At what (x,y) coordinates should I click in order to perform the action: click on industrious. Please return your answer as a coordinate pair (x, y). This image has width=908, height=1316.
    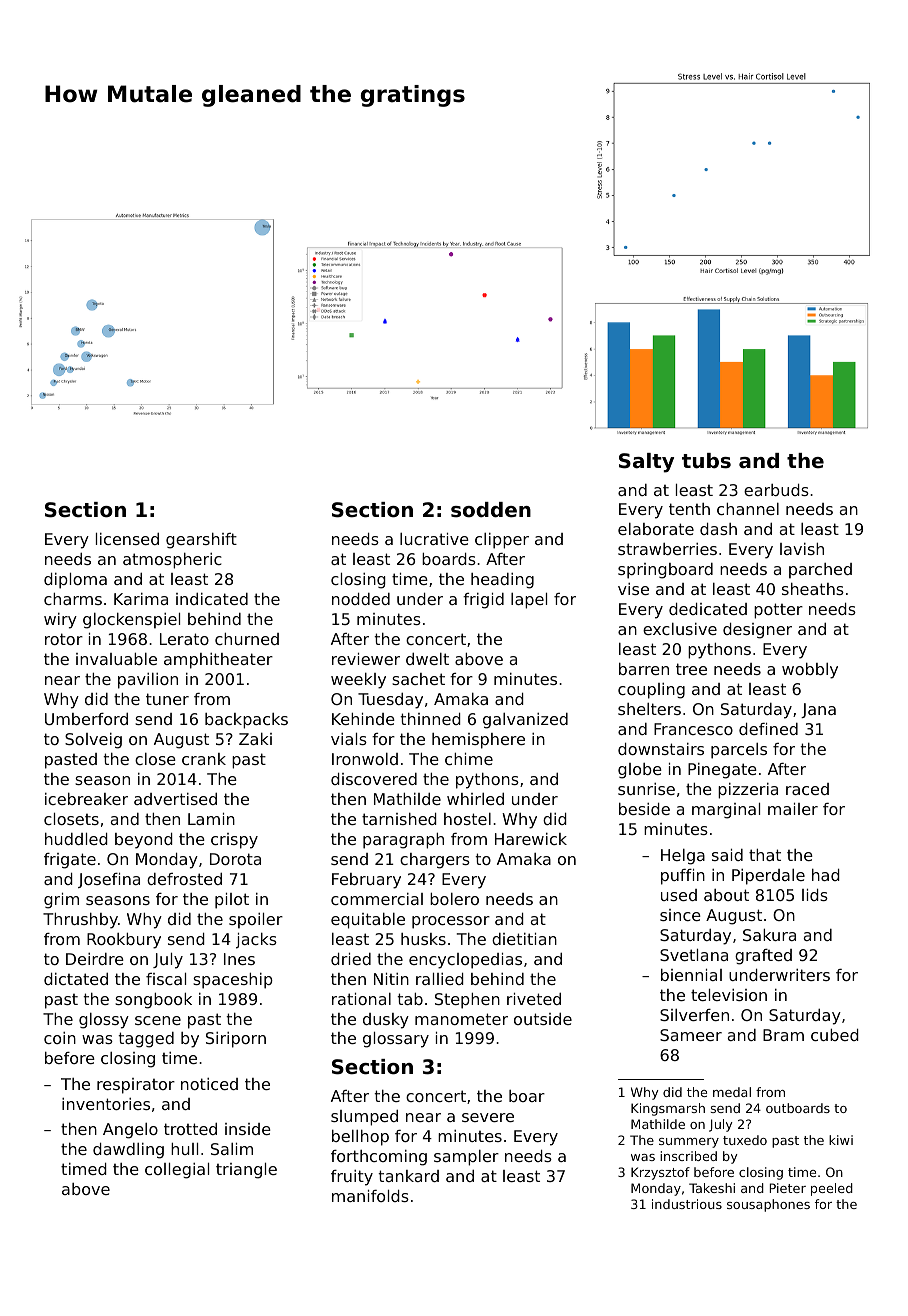
    Looking at the image, I should click on (687, 1204).
